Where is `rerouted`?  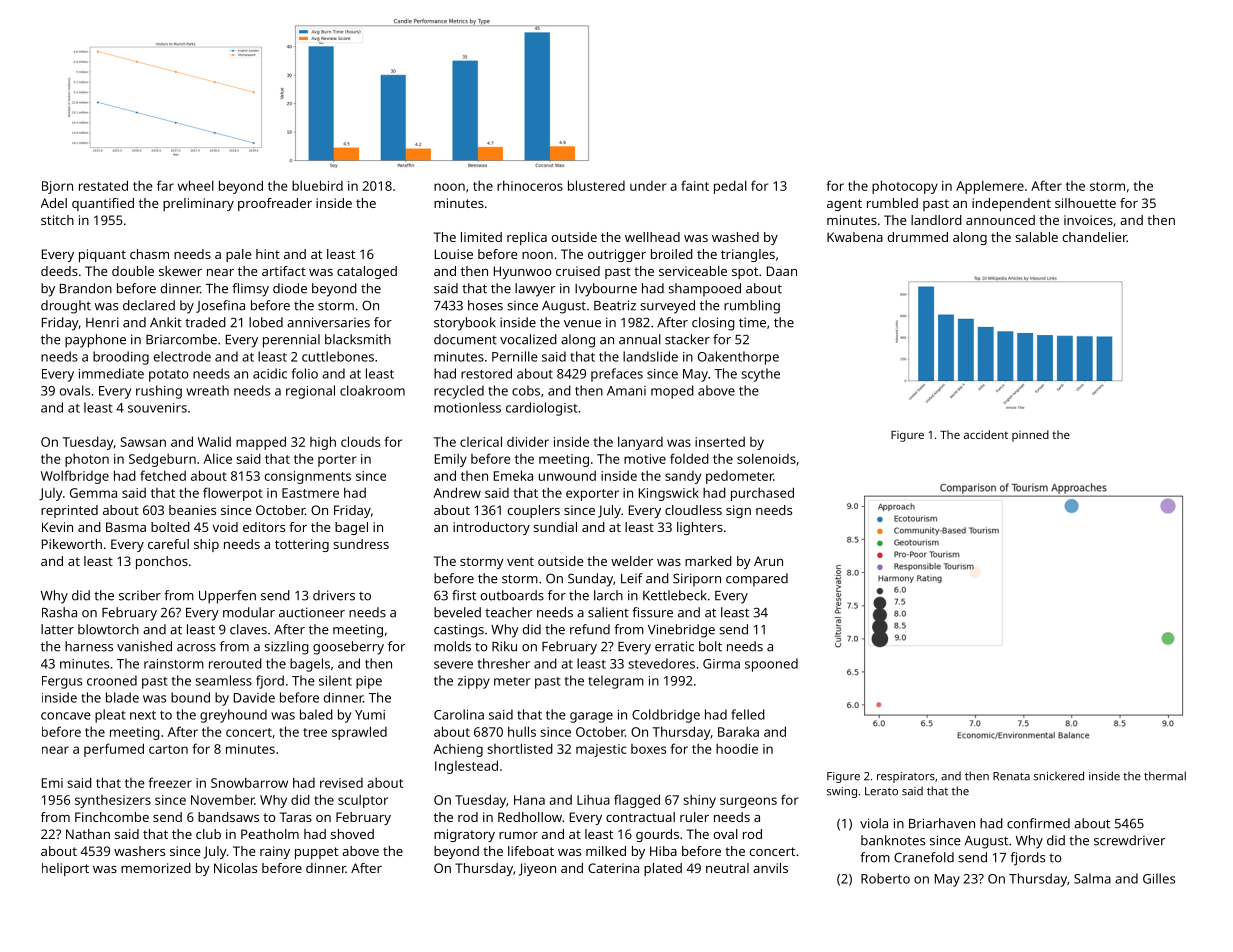
rerouted is located at coordinates (235, 663).
